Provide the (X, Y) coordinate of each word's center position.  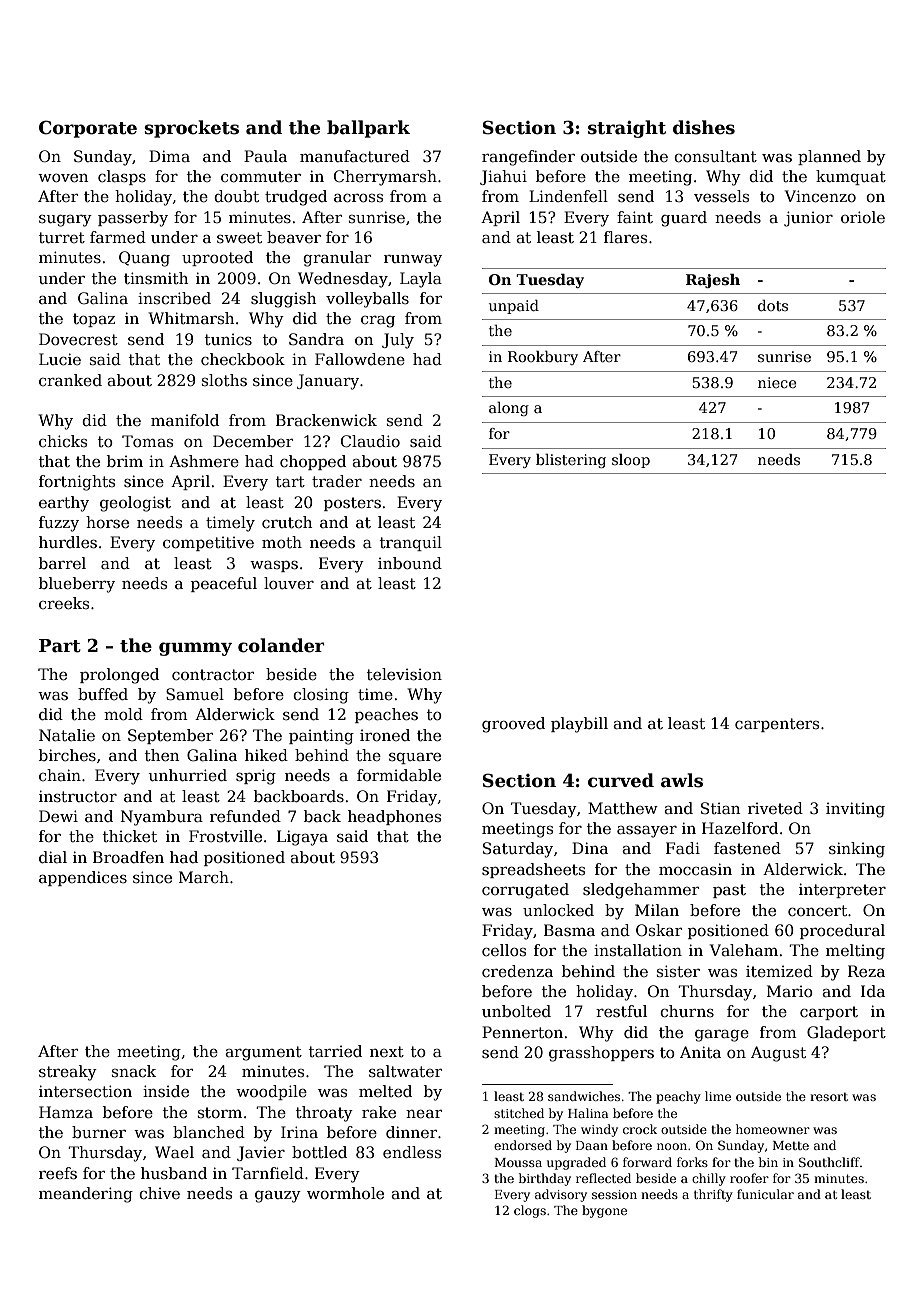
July (398, 341)
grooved (513, 725)
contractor (213, 675)
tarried (335, 1051)
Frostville (225, 836)
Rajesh (713, 281)
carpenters (777, 725)
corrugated (525, 891)
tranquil (411, 543)
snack (134, 1071)
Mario (790, 991)
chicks (63, 441)
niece (777, 382)
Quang (144, 259)
